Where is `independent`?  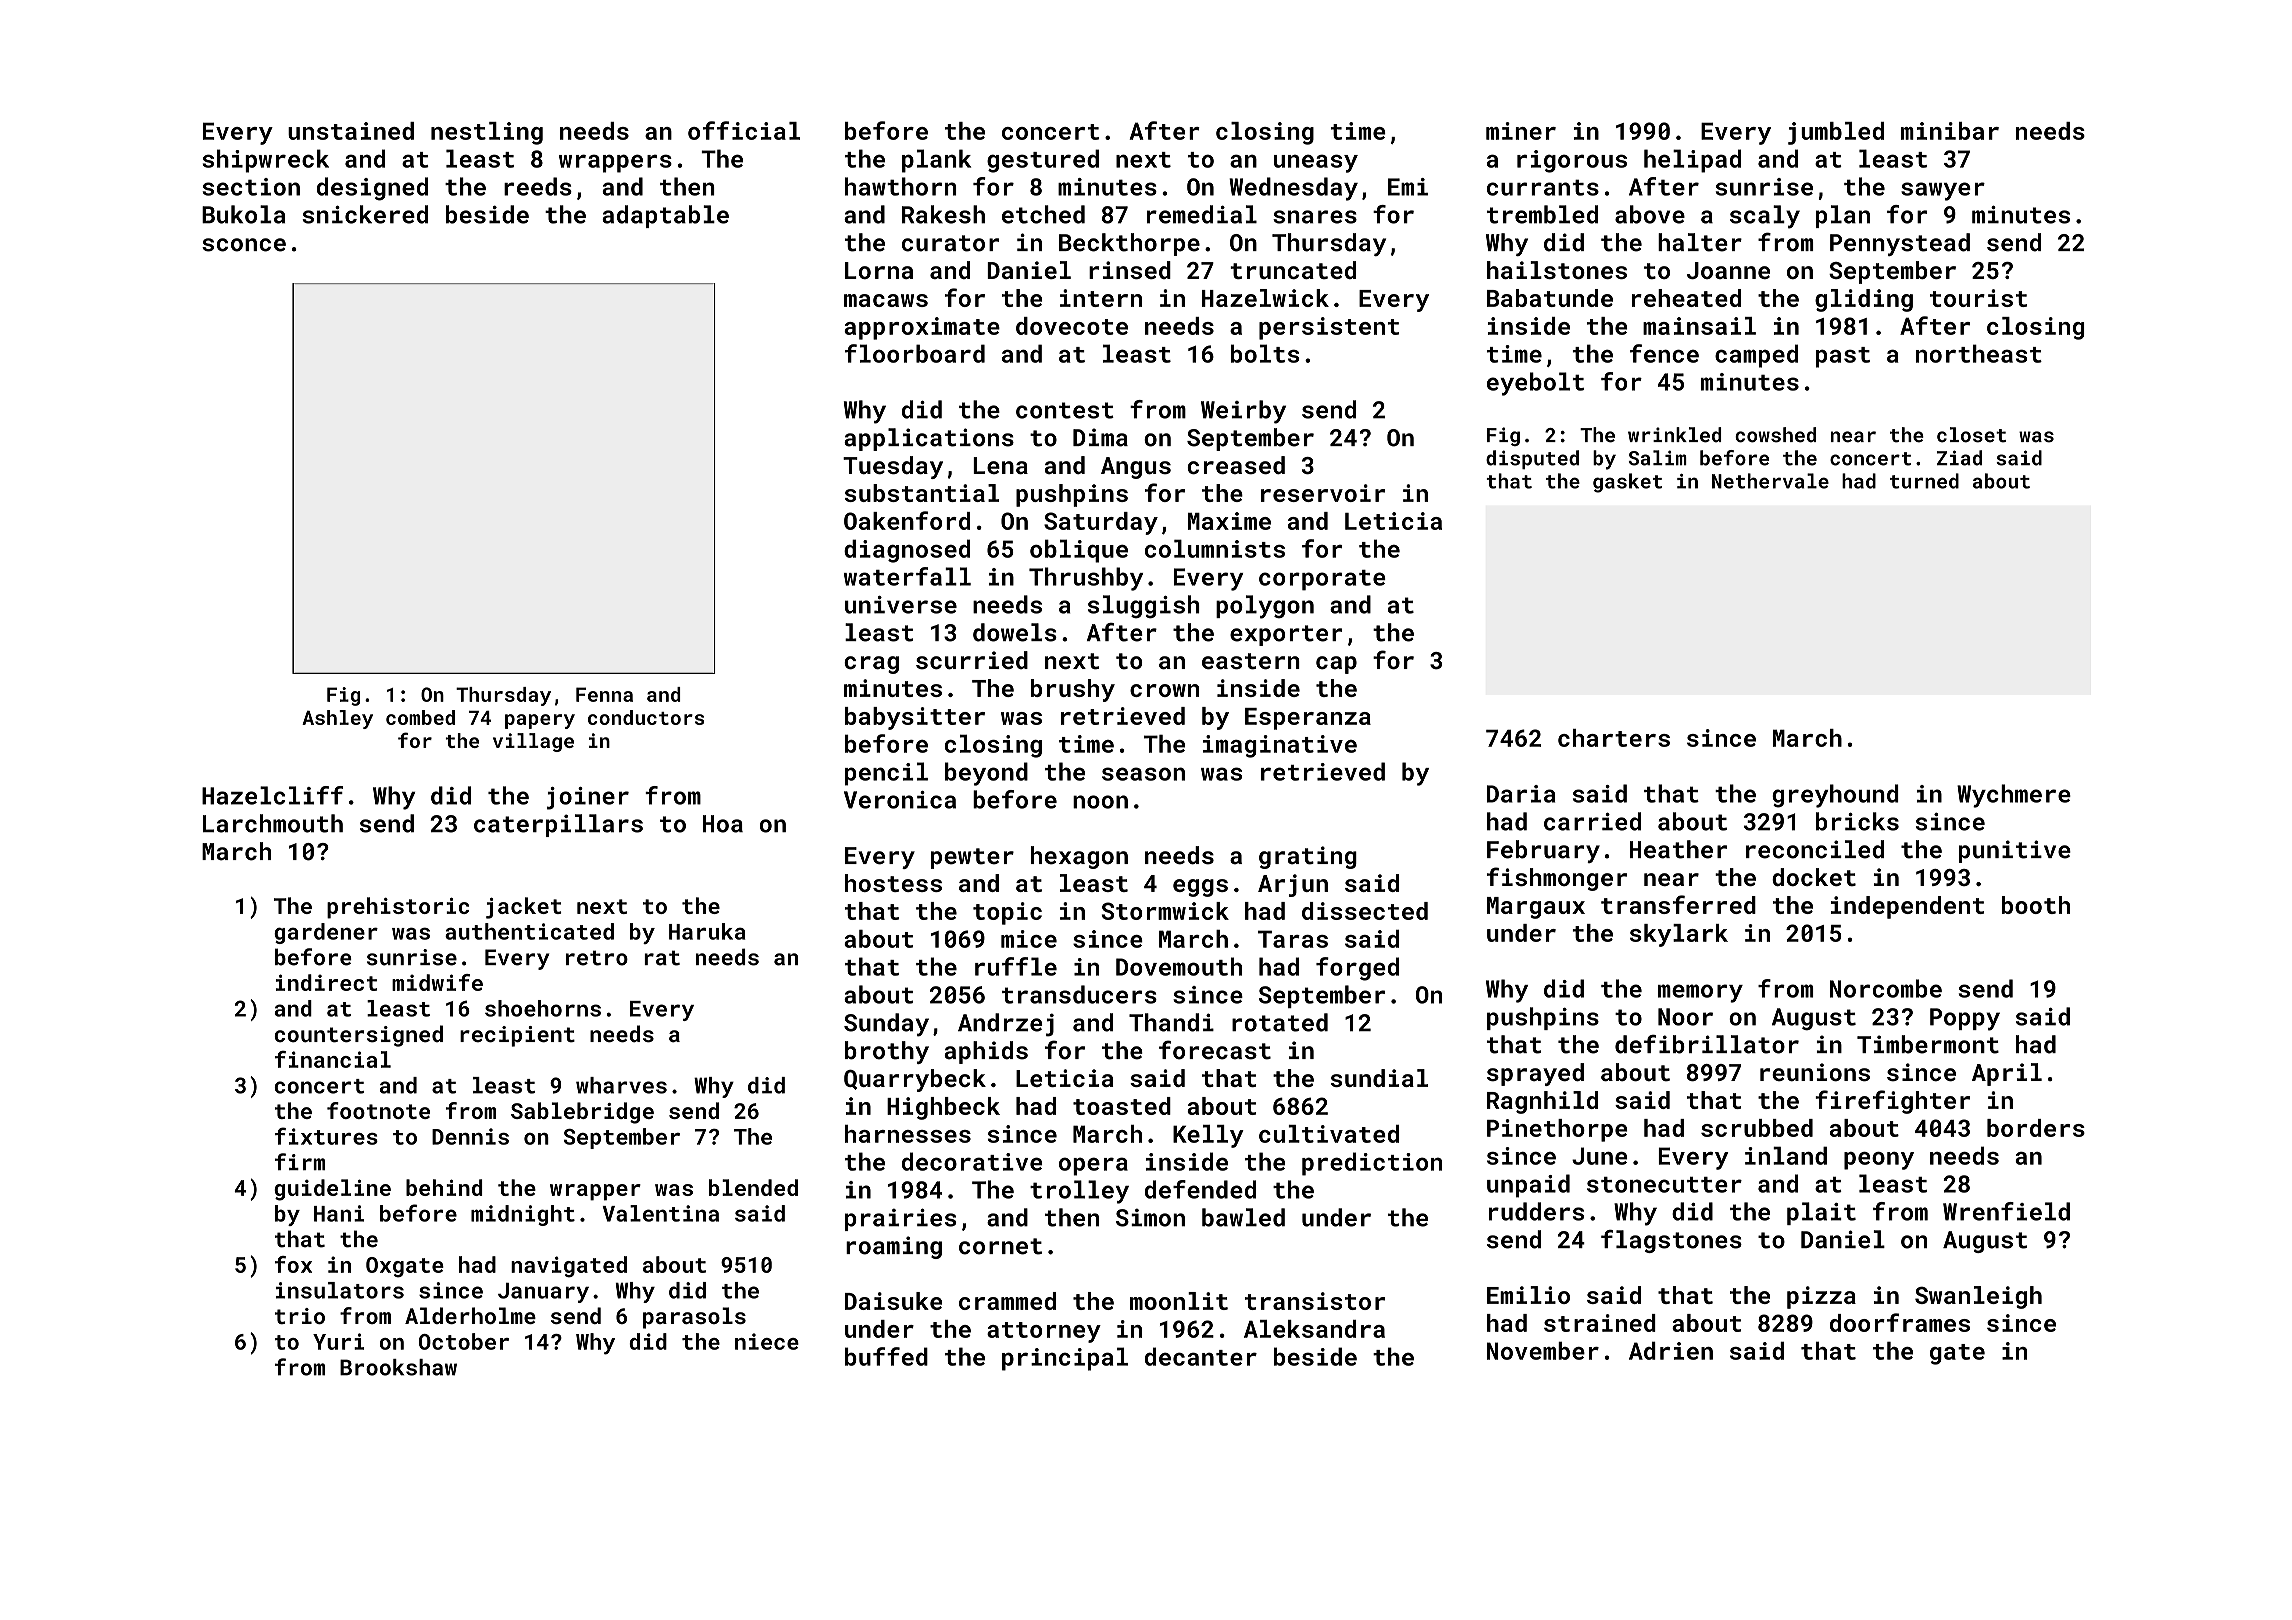 independent is located at coordinates (1907, 907).
